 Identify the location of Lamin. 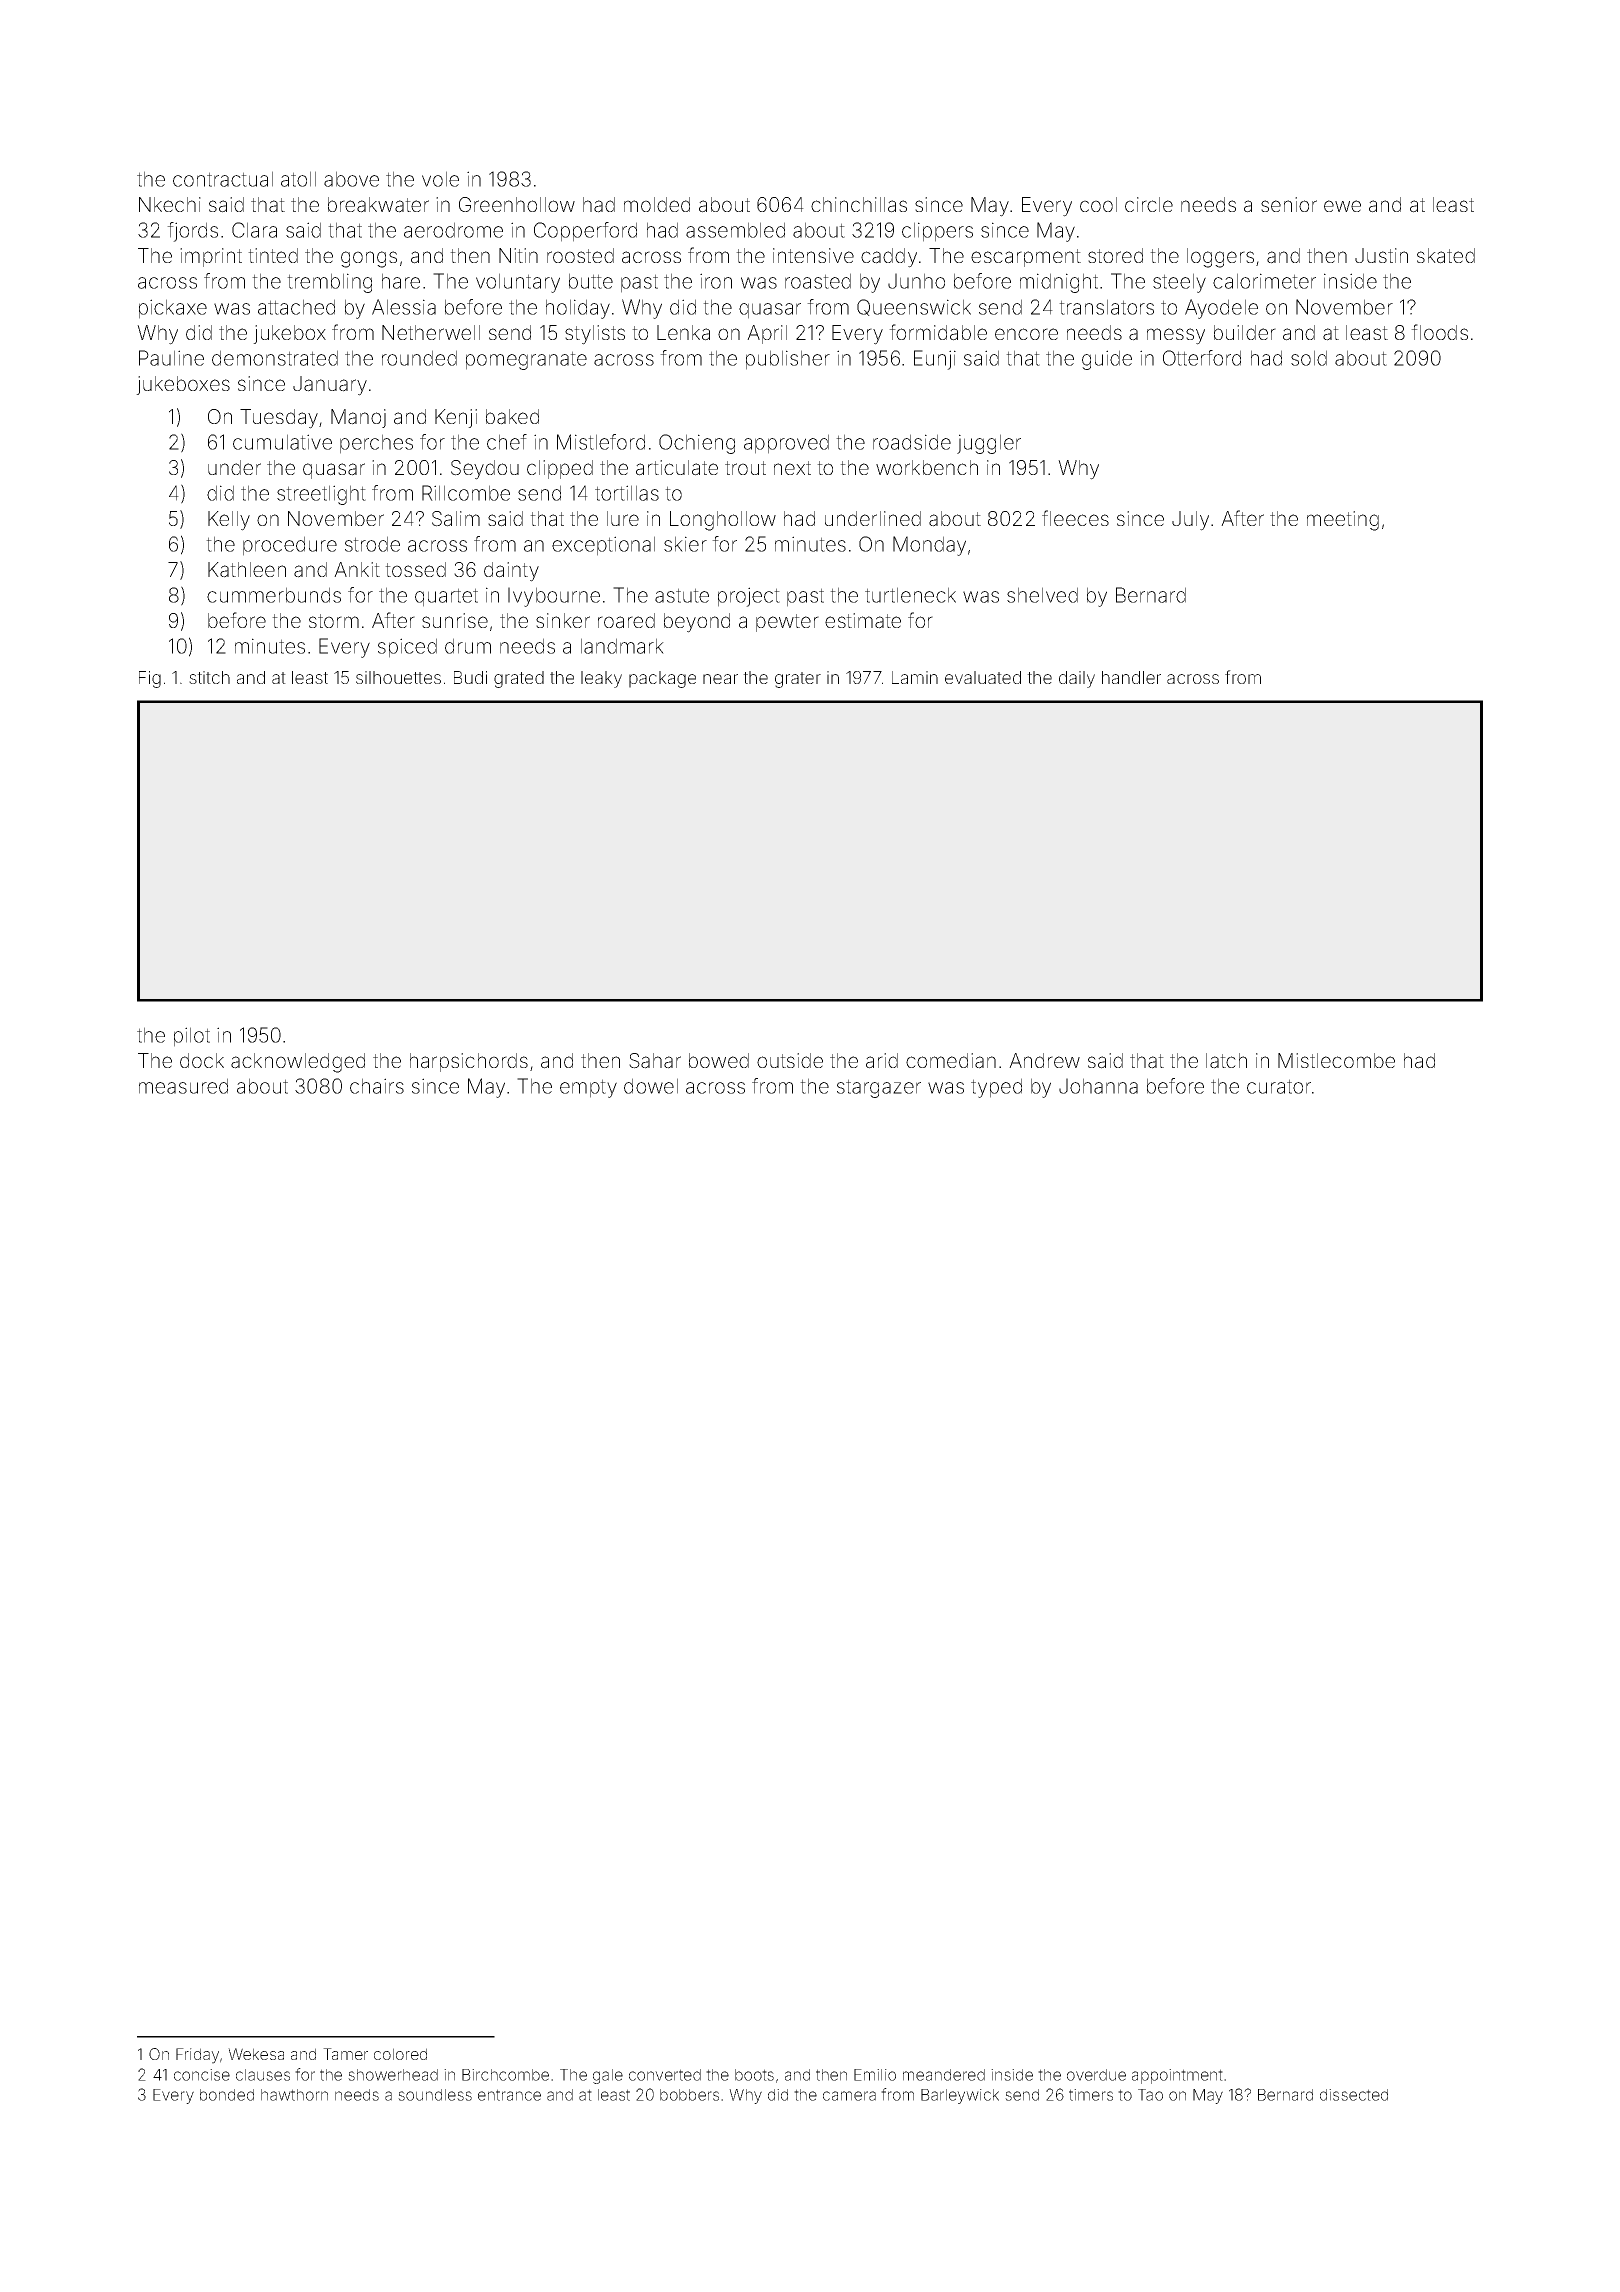
(915, 677).
